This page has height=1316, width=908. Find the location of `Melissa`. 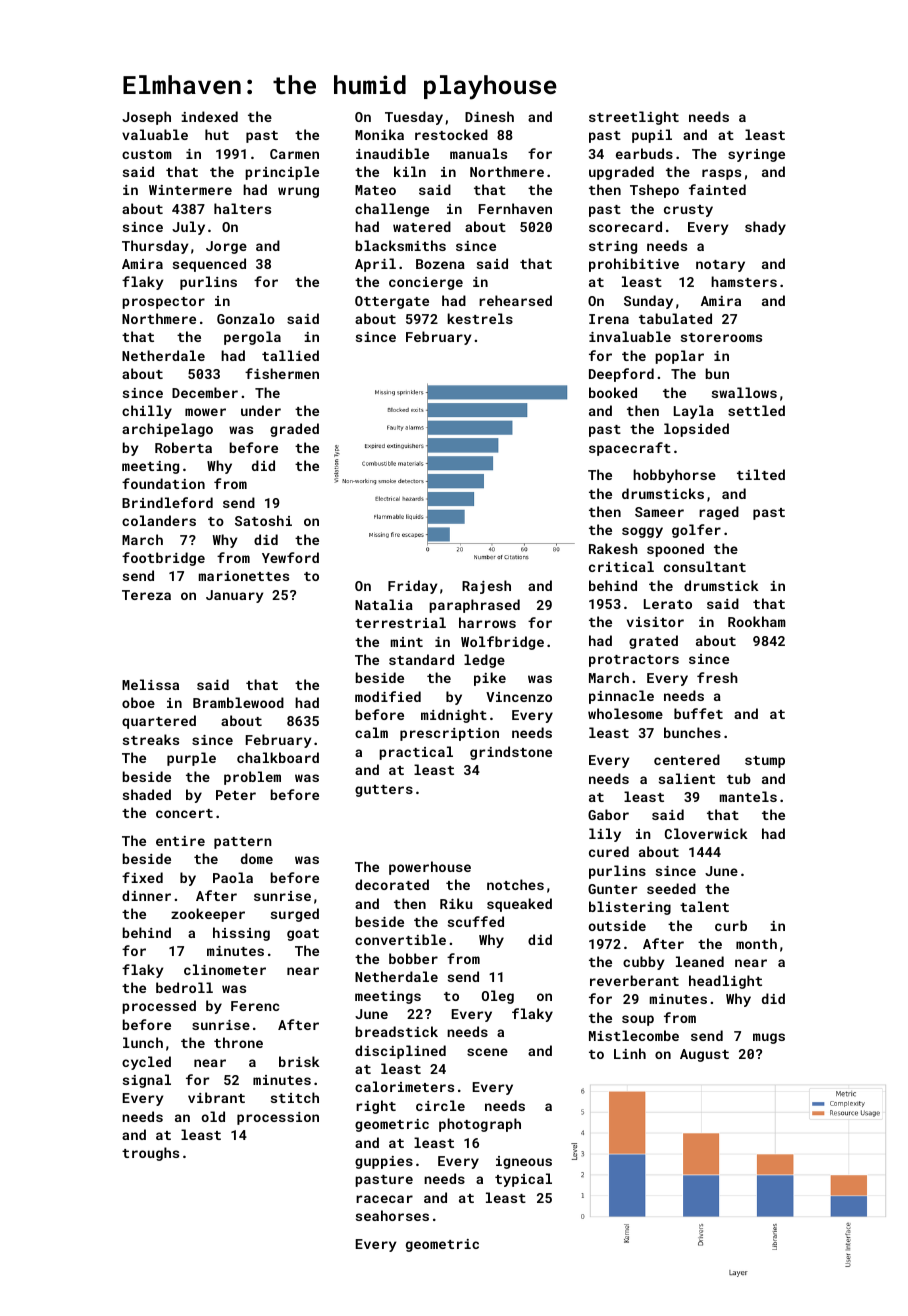

Melissa is located at coordinates (150, 684).
